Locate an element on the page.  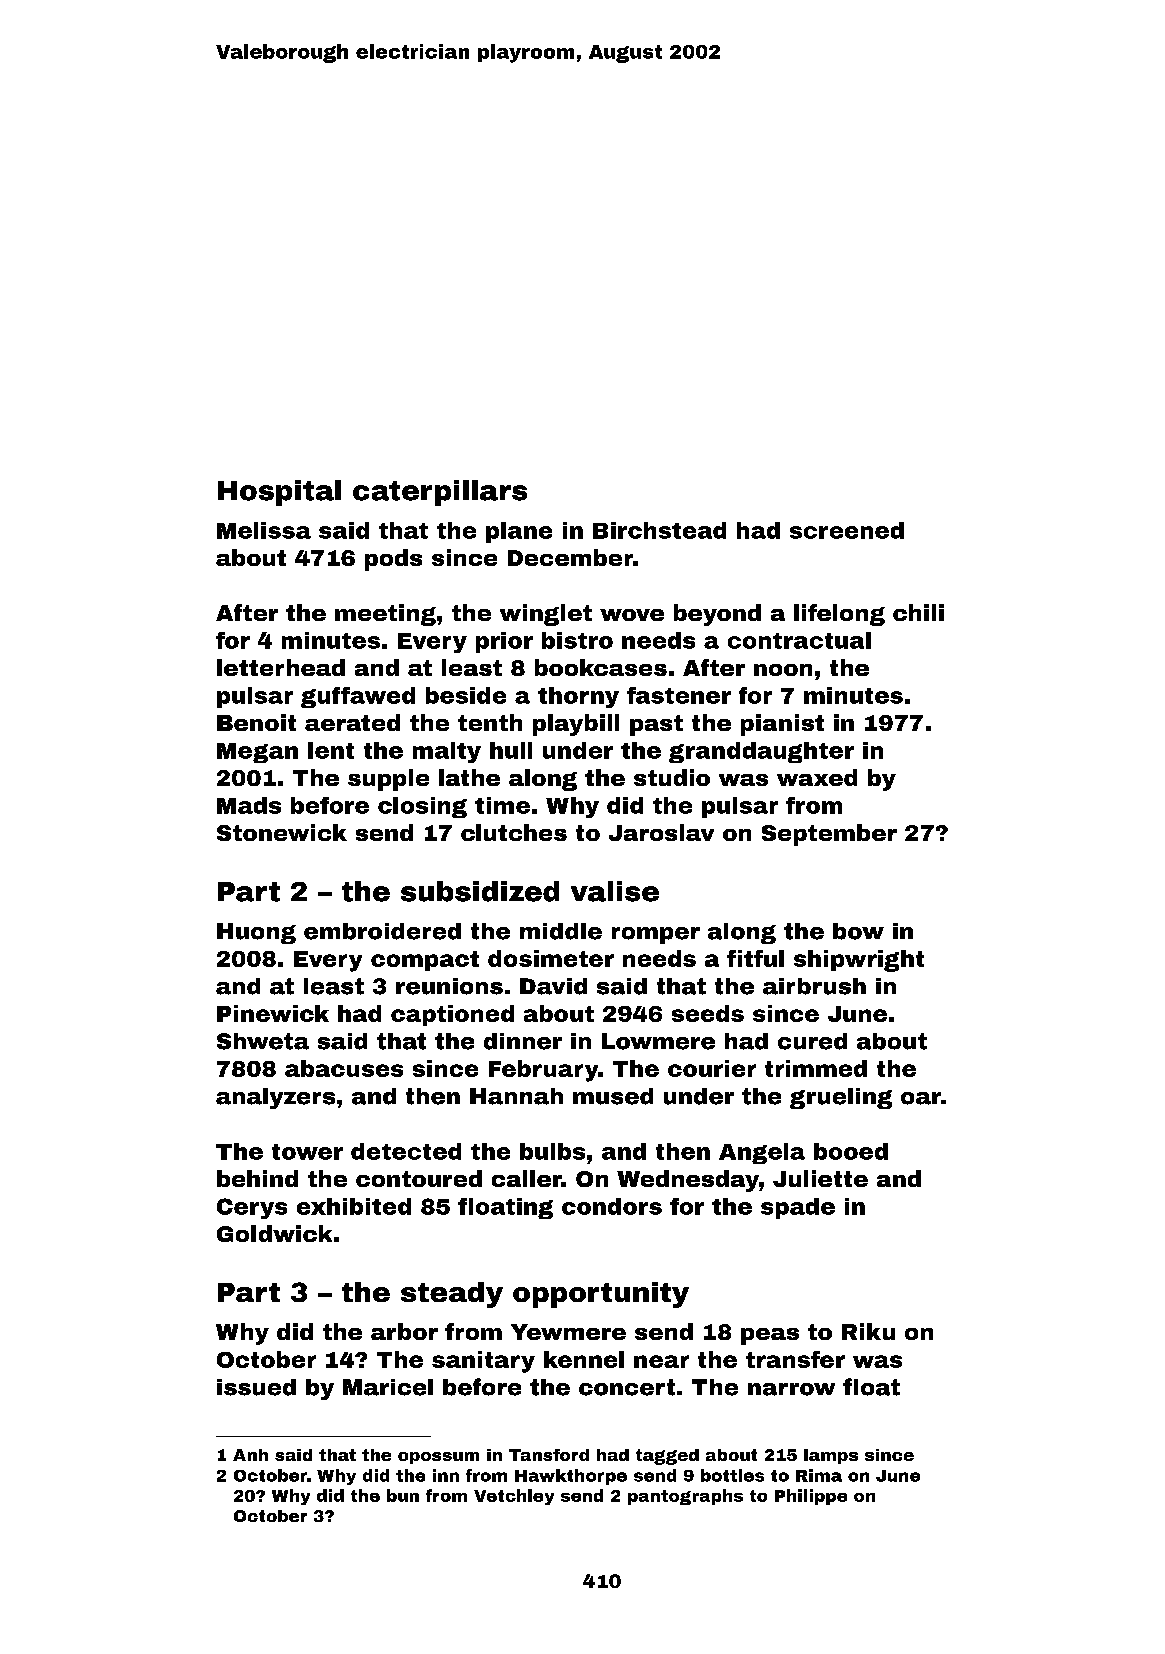
clutches is located at coordinates (514, 832).
